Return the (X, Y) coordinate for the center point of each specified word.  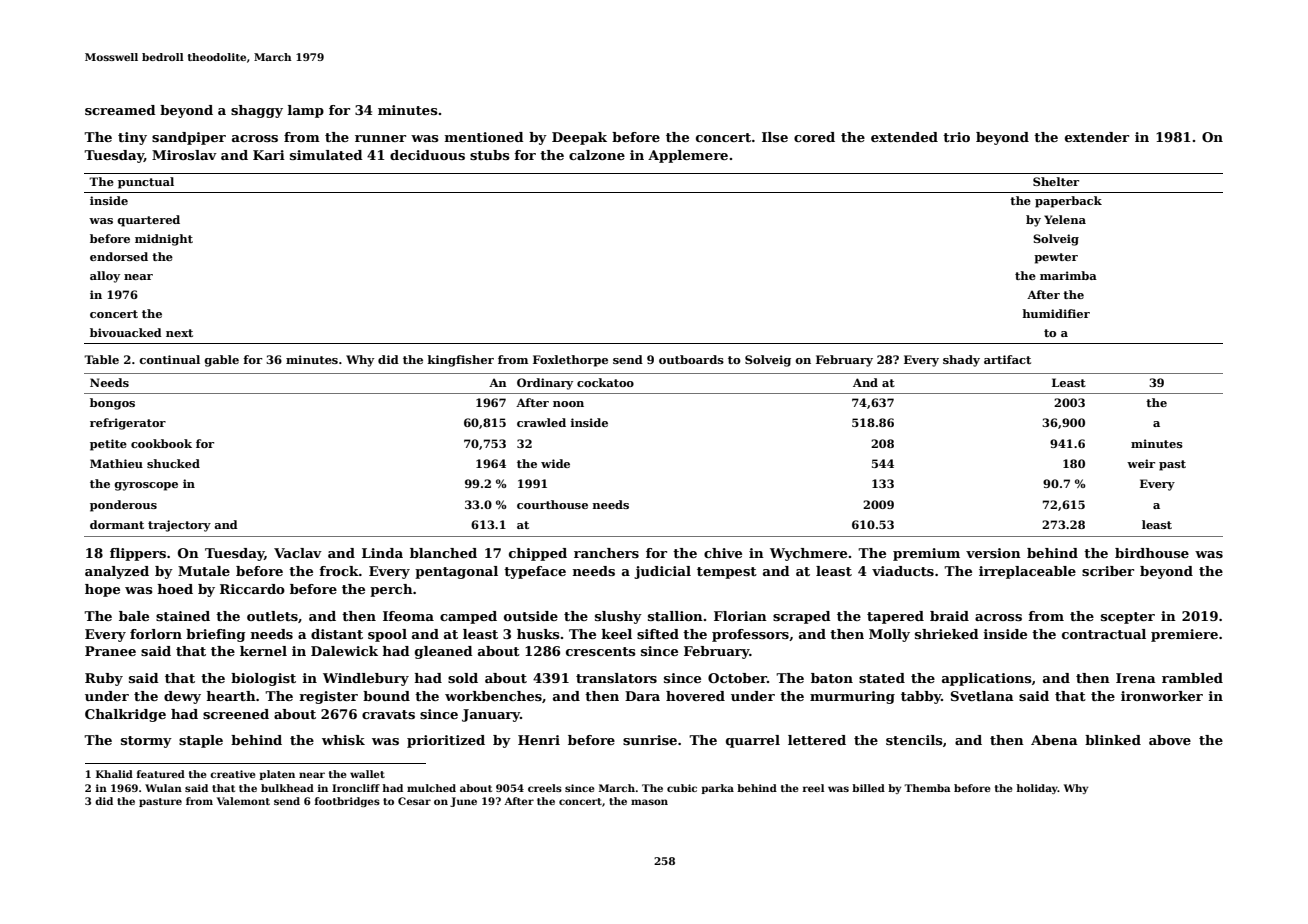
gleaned (444, 652)
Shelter (1056, 181)
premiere (1184, 635)
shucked (173, 463)
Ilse (775, 137)
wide (555, 463)
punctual (146, 183)
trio (956, 137)
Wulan (163, 788)
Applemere (688, 156)
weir (1141, 463)
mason (649, 802)
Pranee (110, 651)
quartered (148, 221)
